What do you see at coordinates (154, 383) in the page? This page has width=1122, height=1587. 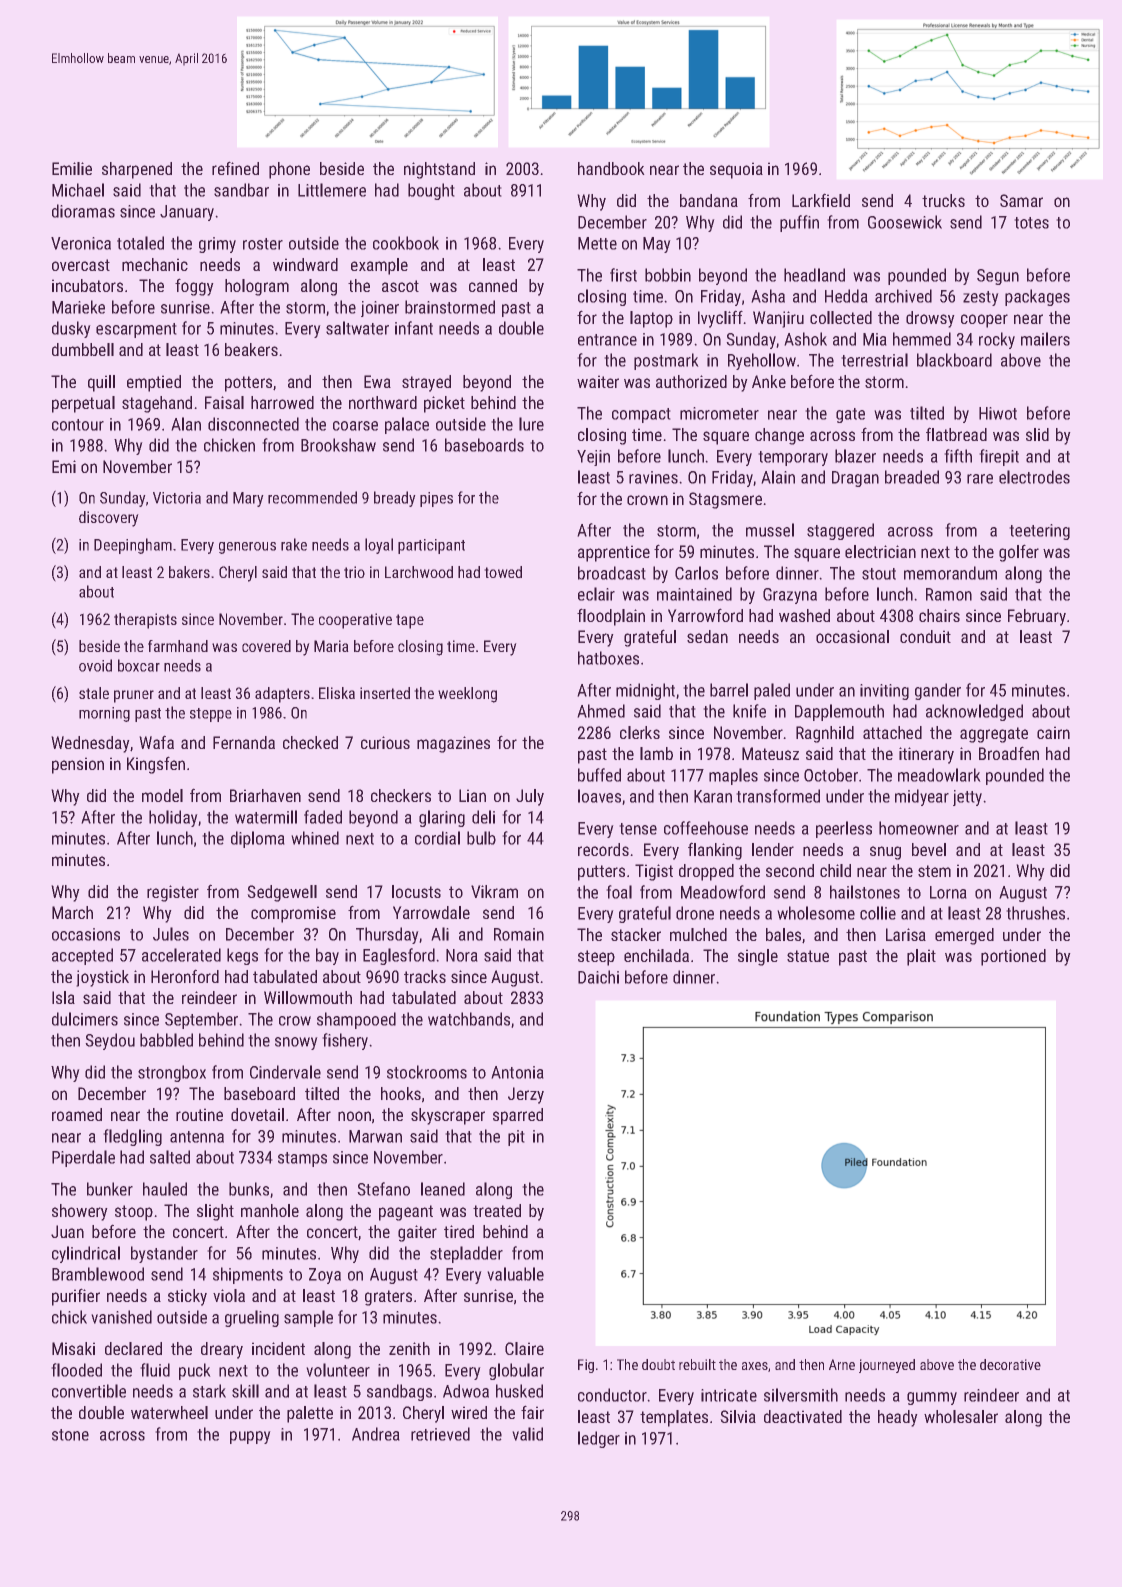 I see `emptied` at bounding box center [154, 383].
